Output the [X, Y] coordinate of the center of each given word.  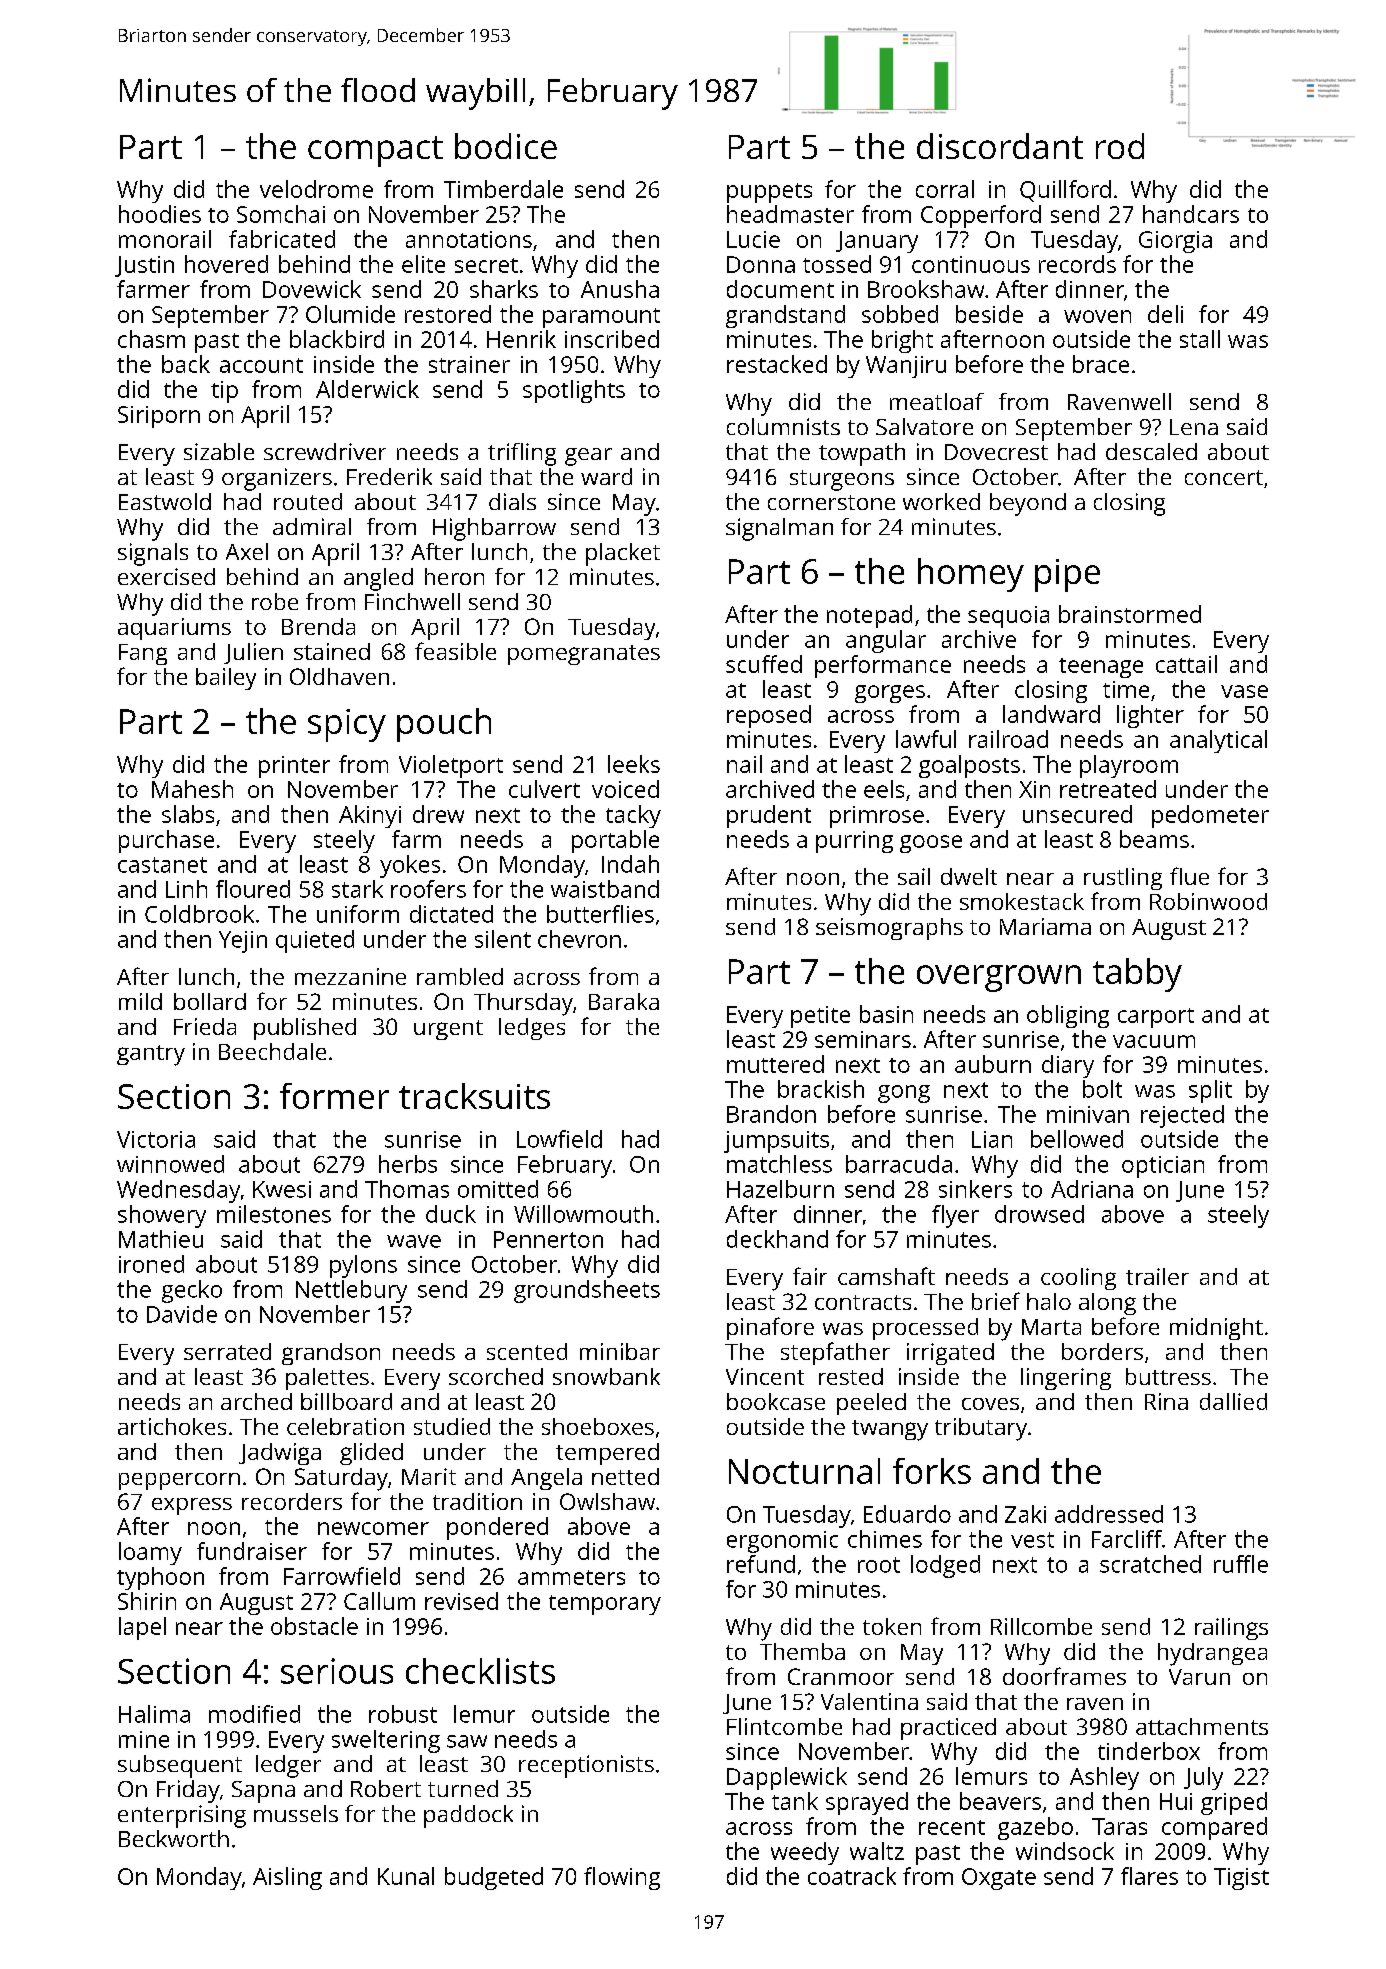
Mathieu [161, 1239]
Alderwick [367, 389]
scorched [496, 1376]
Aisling [287, 1878]
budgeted [494, 1878]
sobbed [900, 314]
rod [1120, 146]
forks [932, 1471]
